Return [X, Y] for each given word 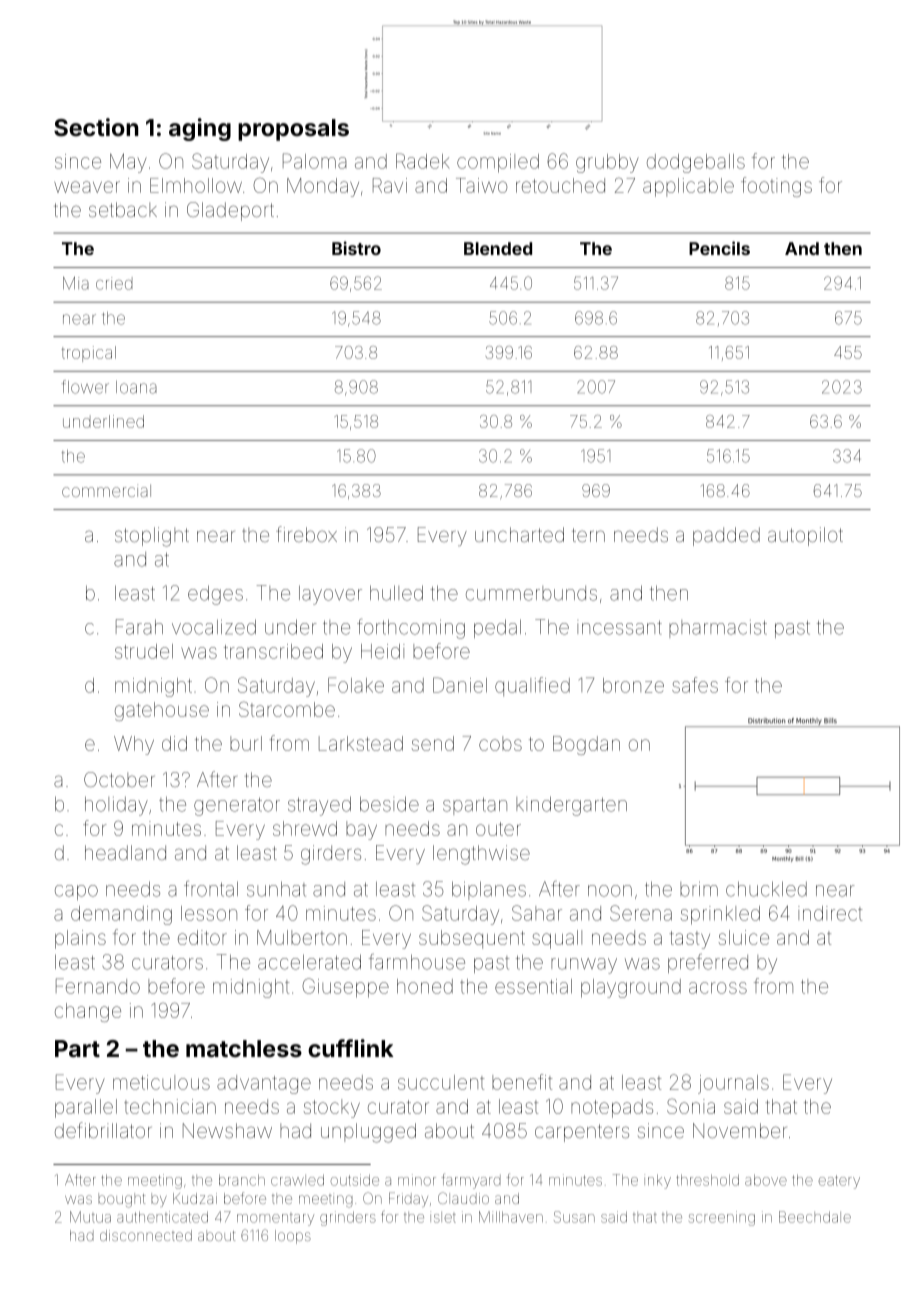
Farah [139, 627]
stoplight [152, 537]
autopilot [805, 536]
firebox [306, 534]
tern [588, 535]
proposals [293, 130]
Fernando [98, 986]
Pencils [719, 248]
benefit [522, 1082]
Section [96, 127]
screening [722, 1218]
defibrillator [103, 1130]
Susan [574, 1217]
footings [776, 187]
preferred [708, 963]
